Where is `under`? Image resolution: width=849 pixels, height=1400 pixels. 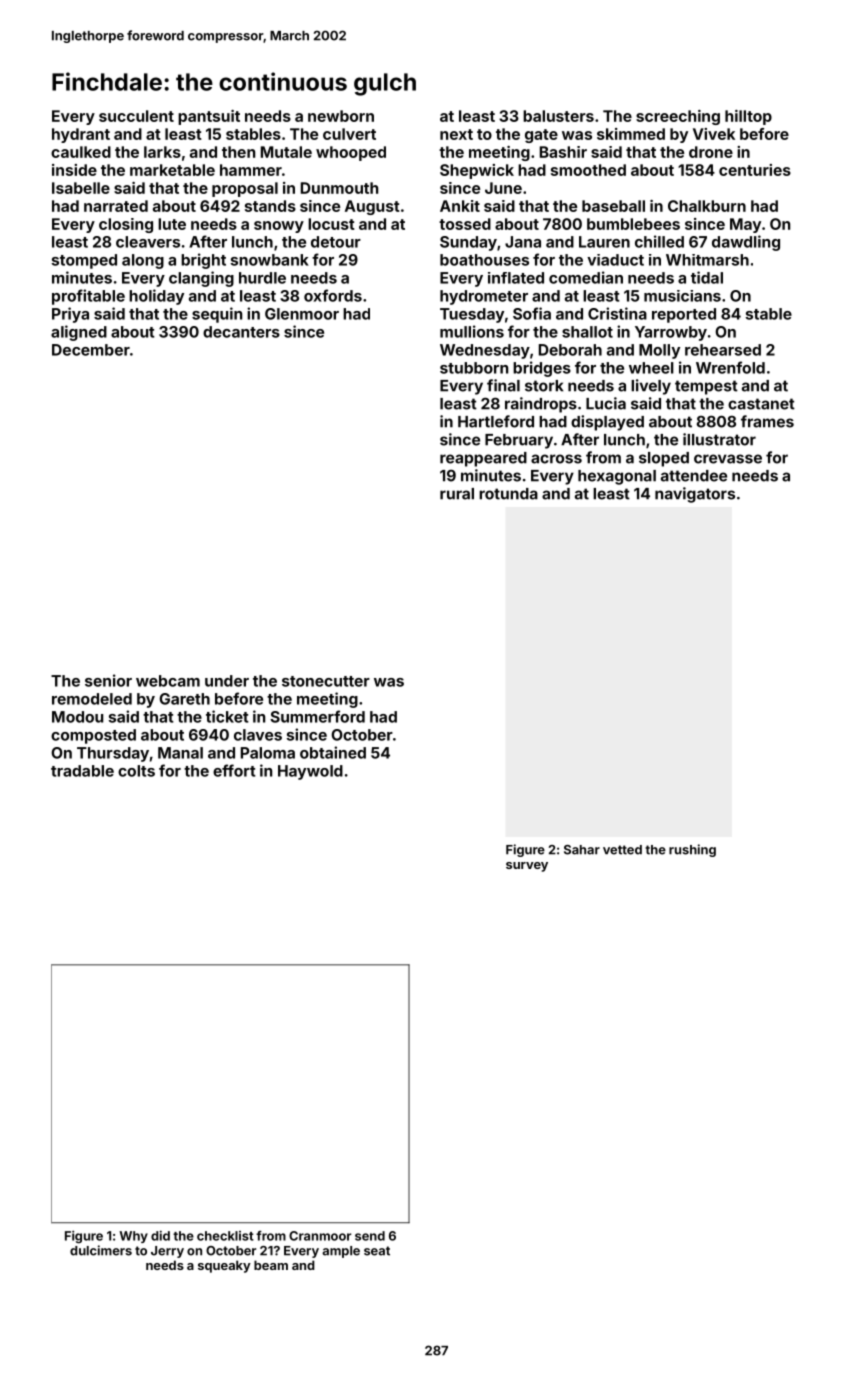
under is located at coordinates (227, 681).
